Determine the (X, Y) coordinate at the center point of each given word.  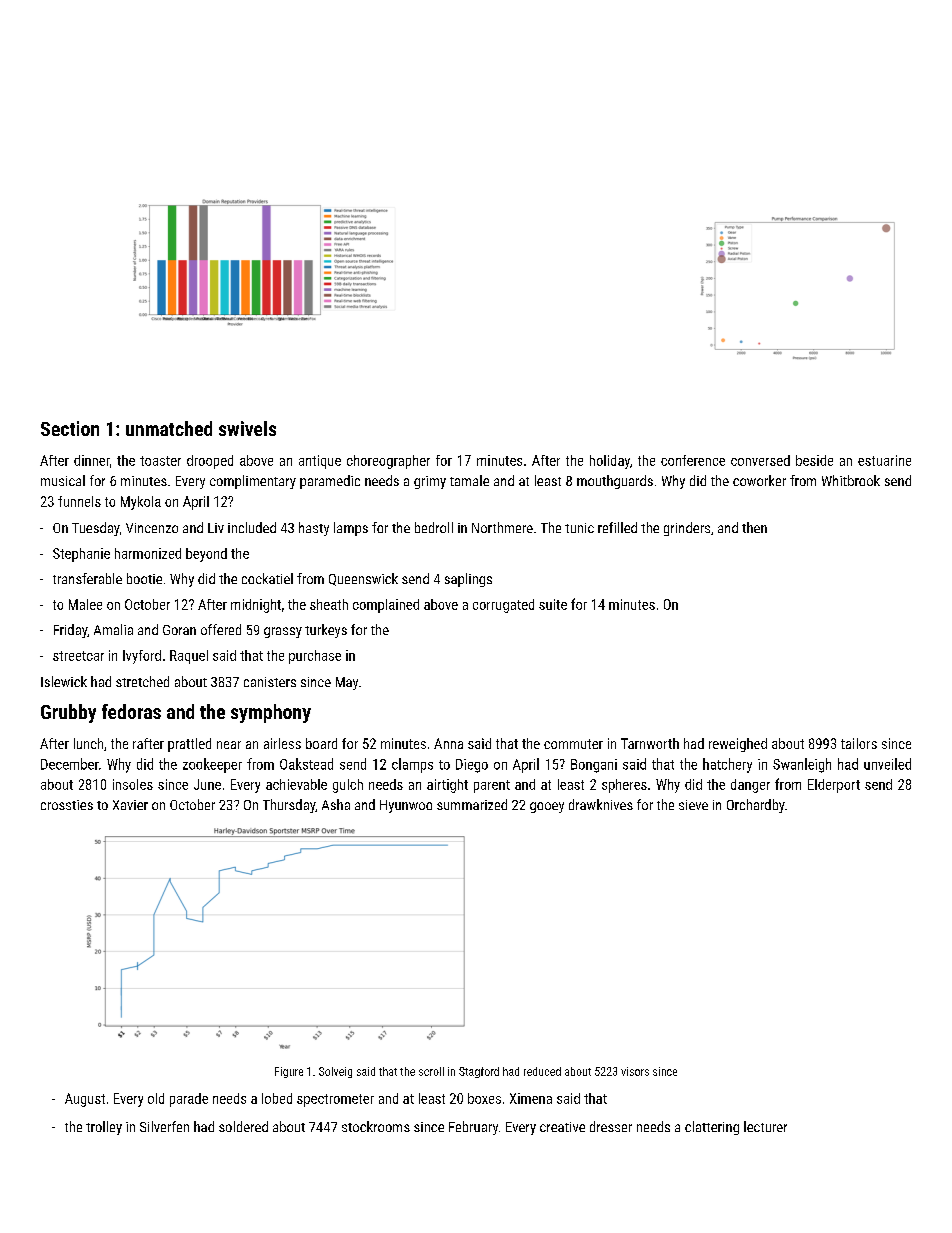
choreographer (388, 462)
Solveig (335, 1072)
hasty (314, 529)
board (321, 743)
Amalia (113, 629)
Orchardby (756, 806)
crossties (67, 805)
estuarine (884, 460)
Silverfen (164, 1126)
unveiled (887, 764)
